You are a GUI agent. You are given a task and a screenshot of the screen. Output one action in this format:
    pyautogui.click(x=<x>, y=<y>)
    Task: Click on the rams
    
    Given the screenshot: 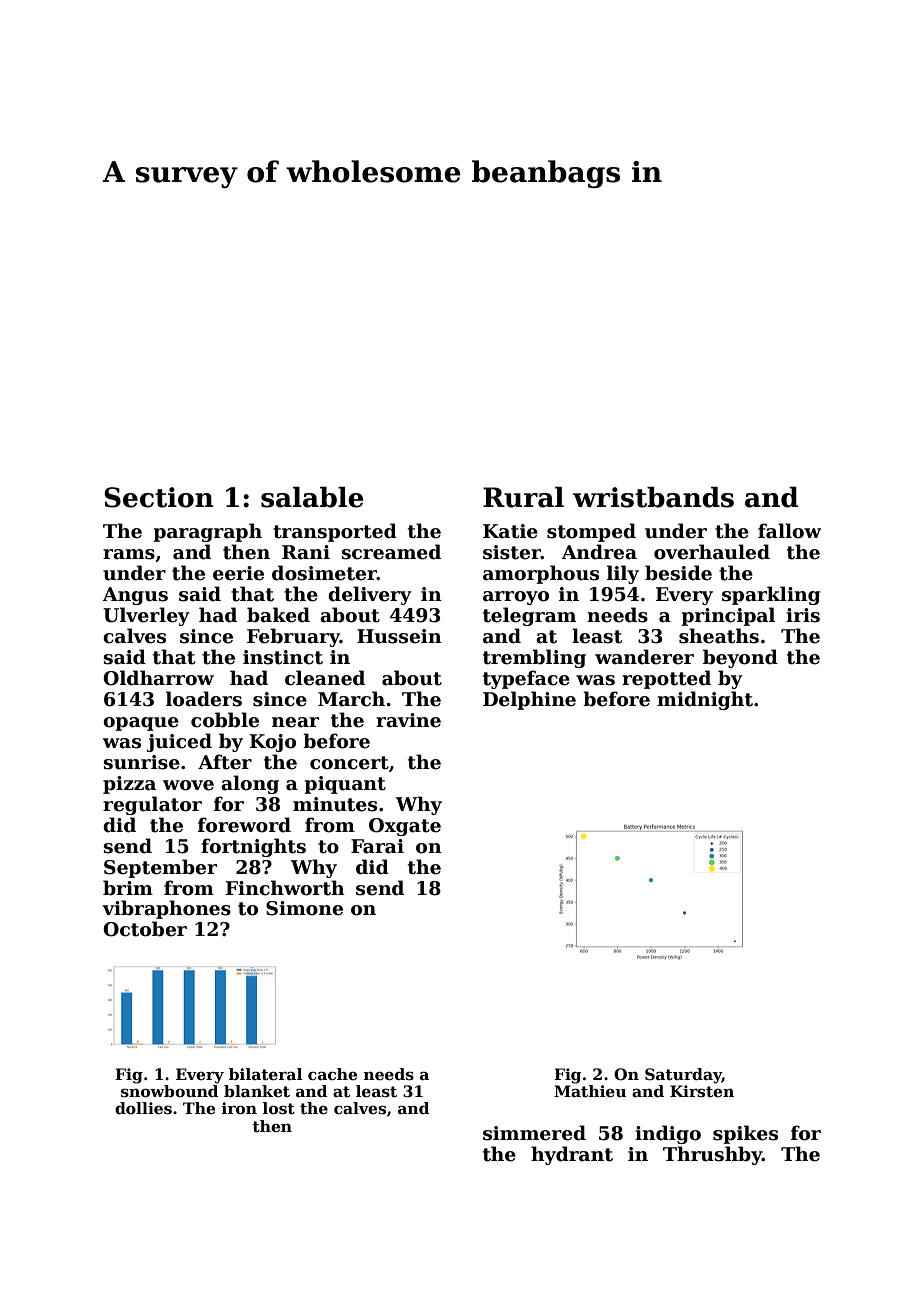 What is the action you would take?
    pyautogui.click(x=129, y=554)
